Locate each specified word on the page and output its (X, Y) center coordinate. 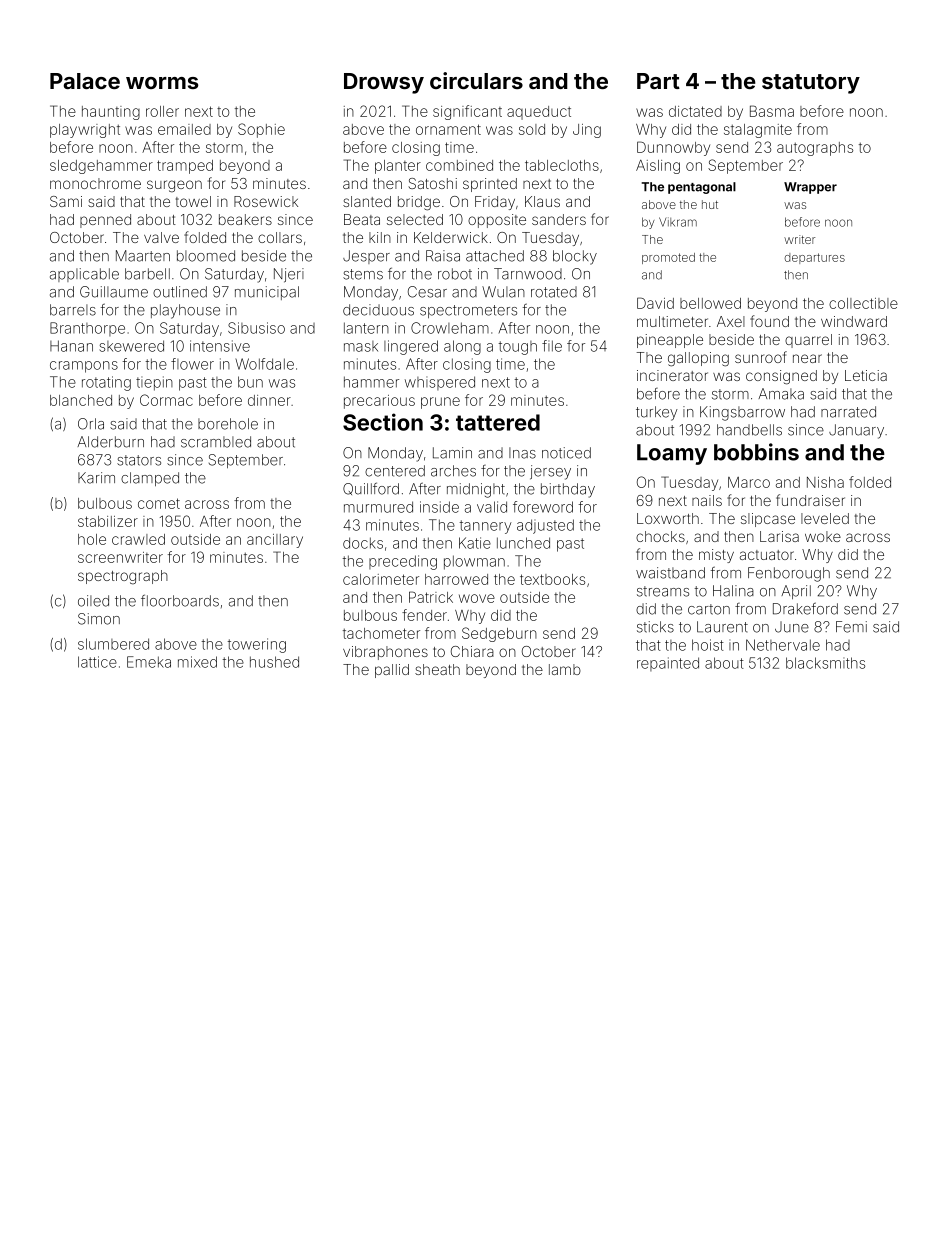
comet (159, 503)
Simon (99, 619)
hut (710, 204)
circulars (476, 80)
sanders (559, 219)
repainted (668, 664)
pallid (392, 671)
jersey (550, 472)
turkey (657, 413)
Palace (85, 81)
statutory (811, 84)
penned (105, 221)
